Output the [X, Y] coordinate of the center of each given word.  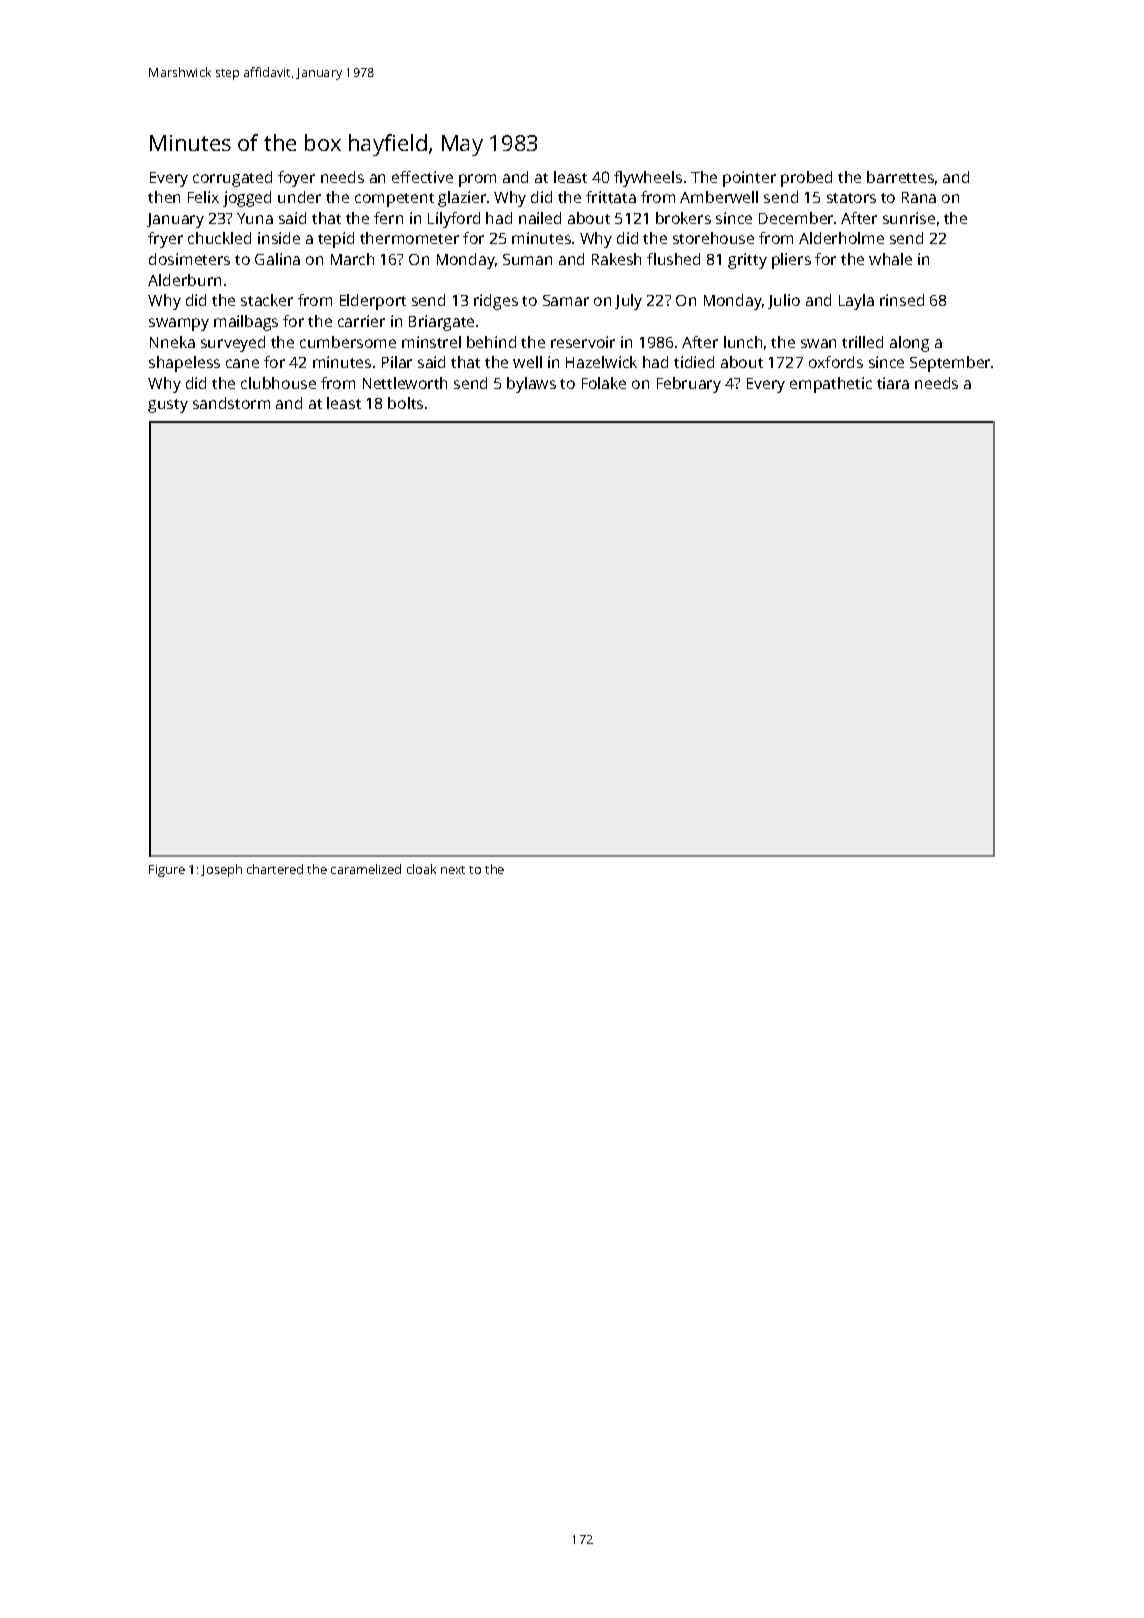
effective [422, 177]
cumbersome [348, 342]
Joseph [221, 870]
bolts [405, 403]
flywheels [648, 179]
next [453, 870]
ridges [496, 302]
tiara [893, 383]
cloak [421, 869]
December [796, 218]
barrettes [900, 177]
